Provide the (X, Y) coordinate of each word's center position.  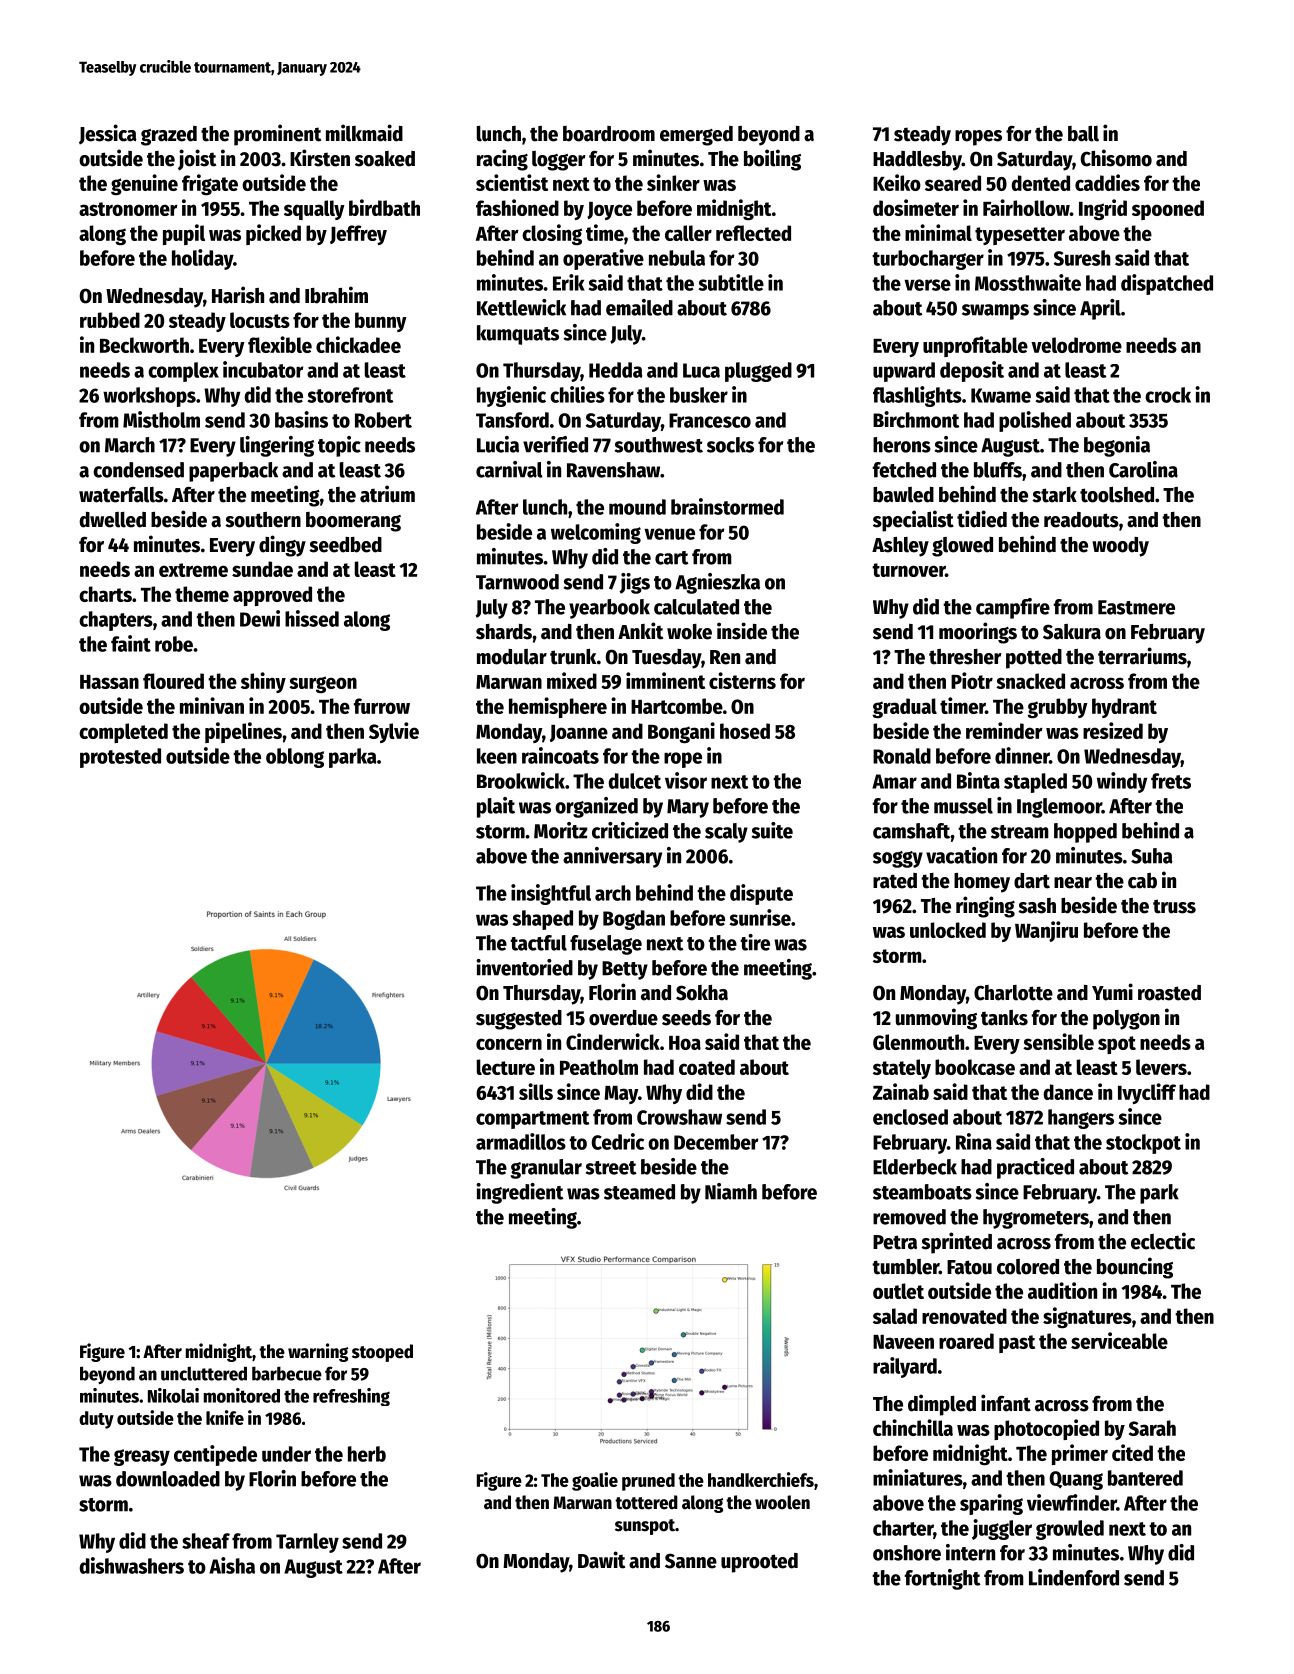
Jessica (108, 134)
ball (1083, 134)
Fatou (969, 1267)
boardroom (609, 134)
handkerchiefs (761, 1479)
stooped (382, 1353)
